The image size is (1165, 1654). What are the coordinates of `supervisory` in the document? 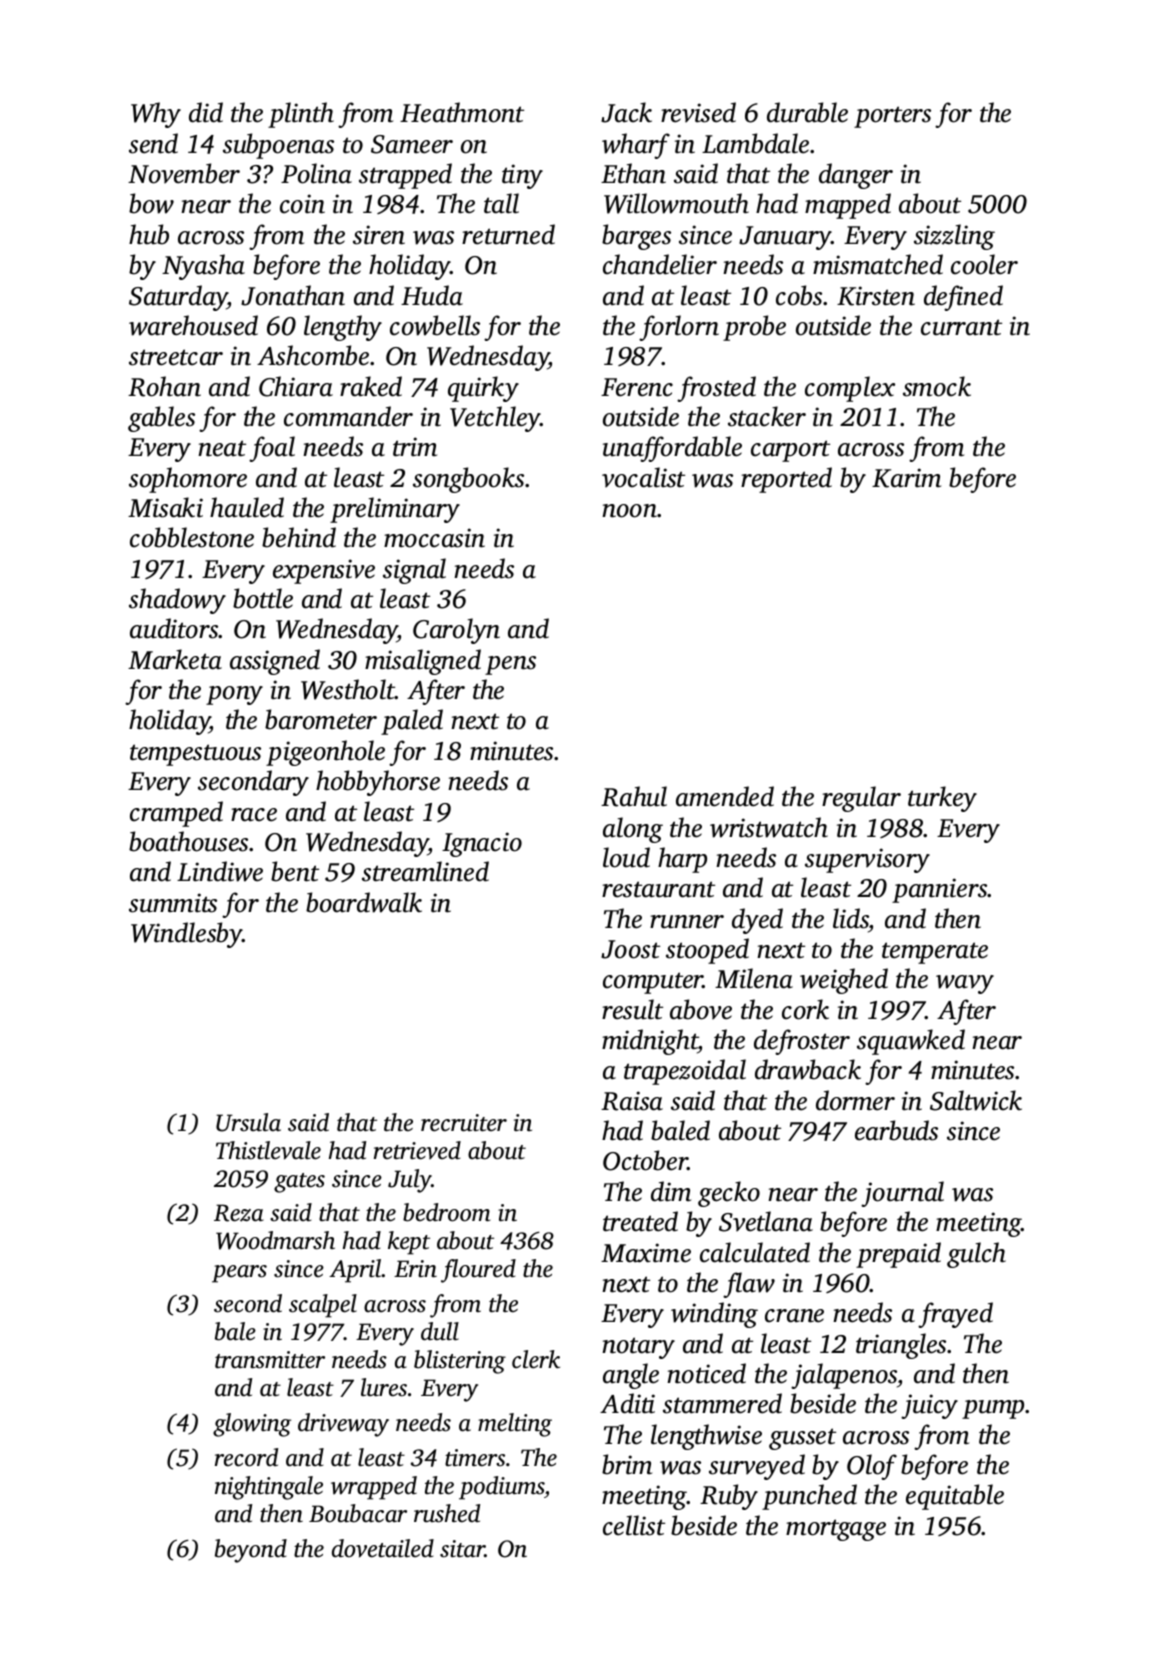 It's located at (867, 860).
